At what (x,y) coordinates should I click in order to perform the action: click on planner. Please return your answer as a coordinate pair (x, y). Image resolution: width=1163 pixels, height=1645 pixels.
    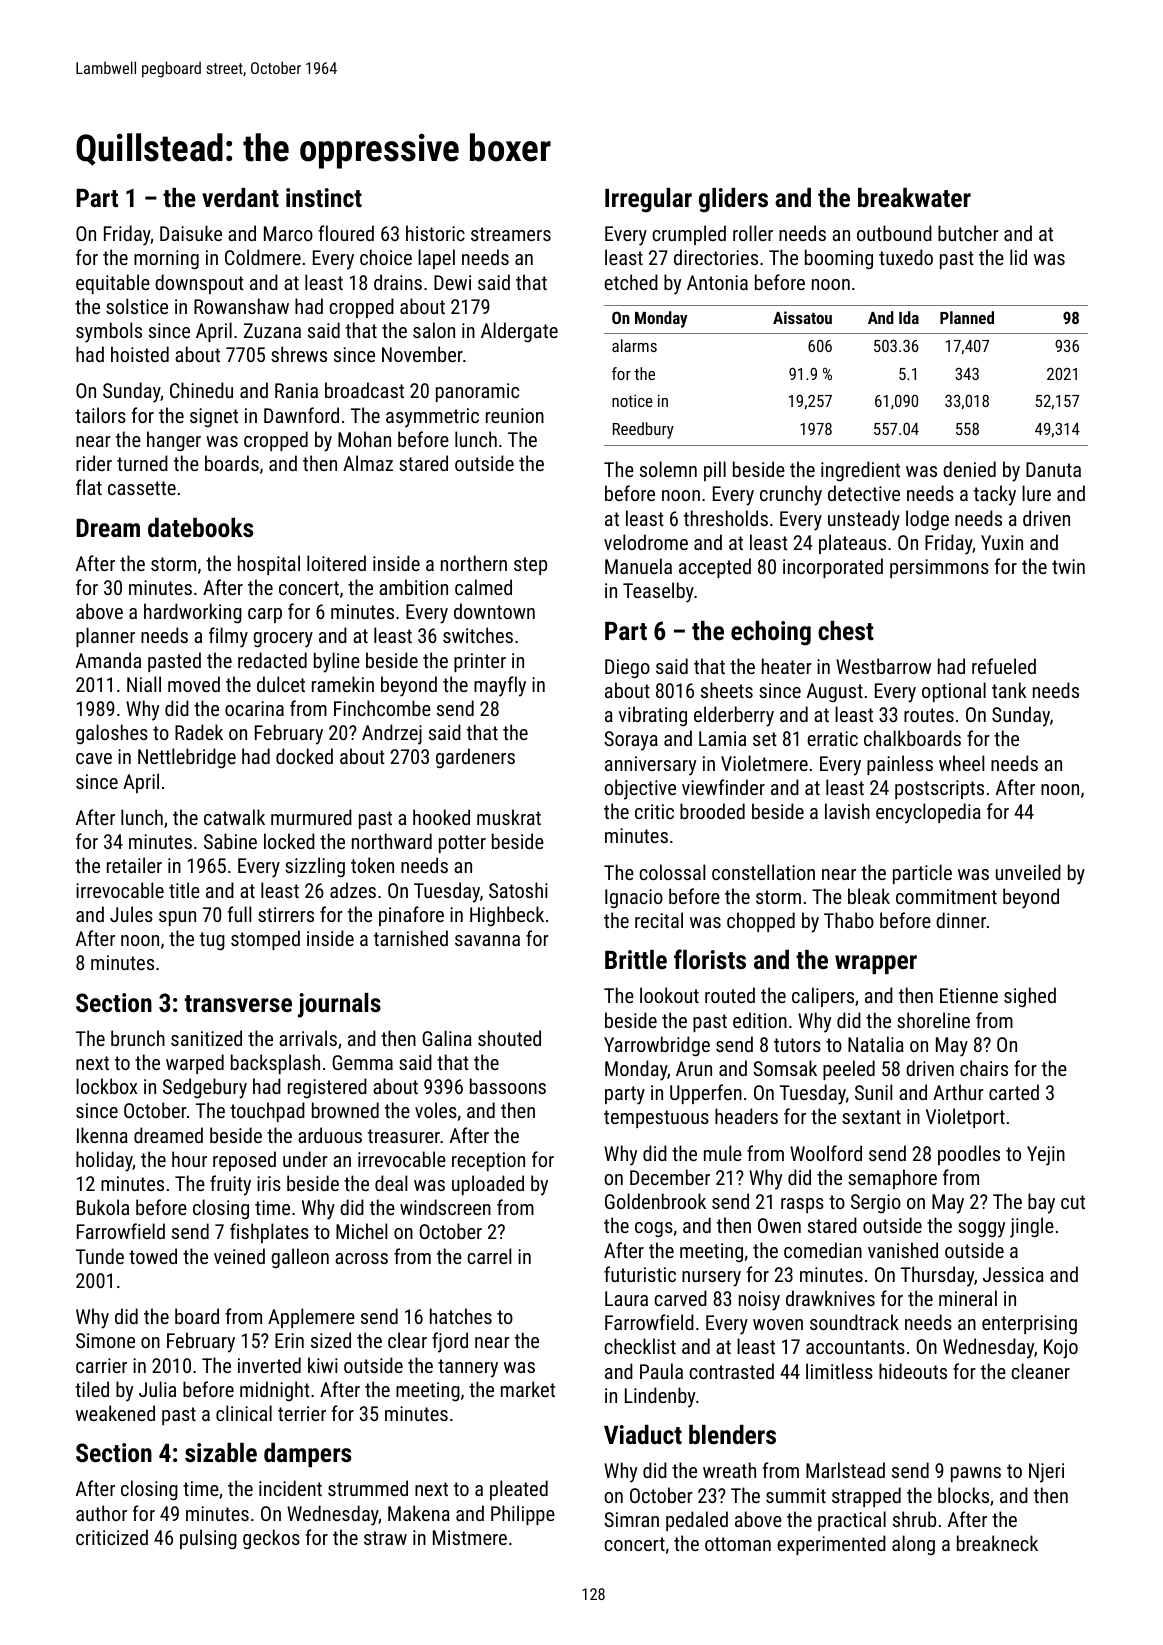
    Looking at the image, I should click on (105, 637).
